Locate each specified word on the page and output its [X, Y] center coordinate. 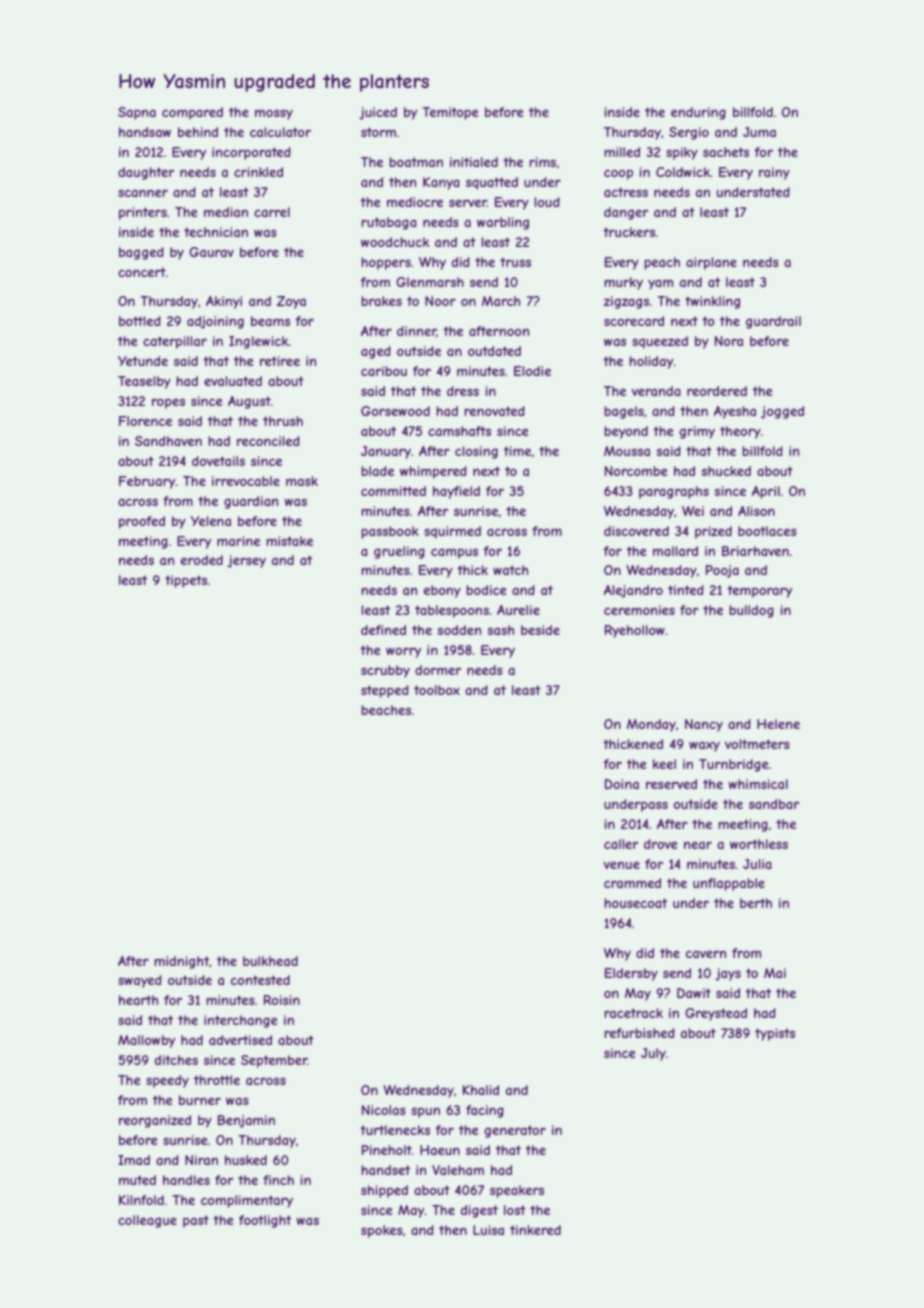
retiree [280, 361]
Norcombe [636, 471]
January [386, 452]
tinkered [535, 1230]
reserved [671, 784]
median [226, 212]
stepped [385, 691]
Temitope [450, 113]
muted [137, 1180]
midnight [182, 962]
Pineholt [387, 1150]
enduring [698, 113]
